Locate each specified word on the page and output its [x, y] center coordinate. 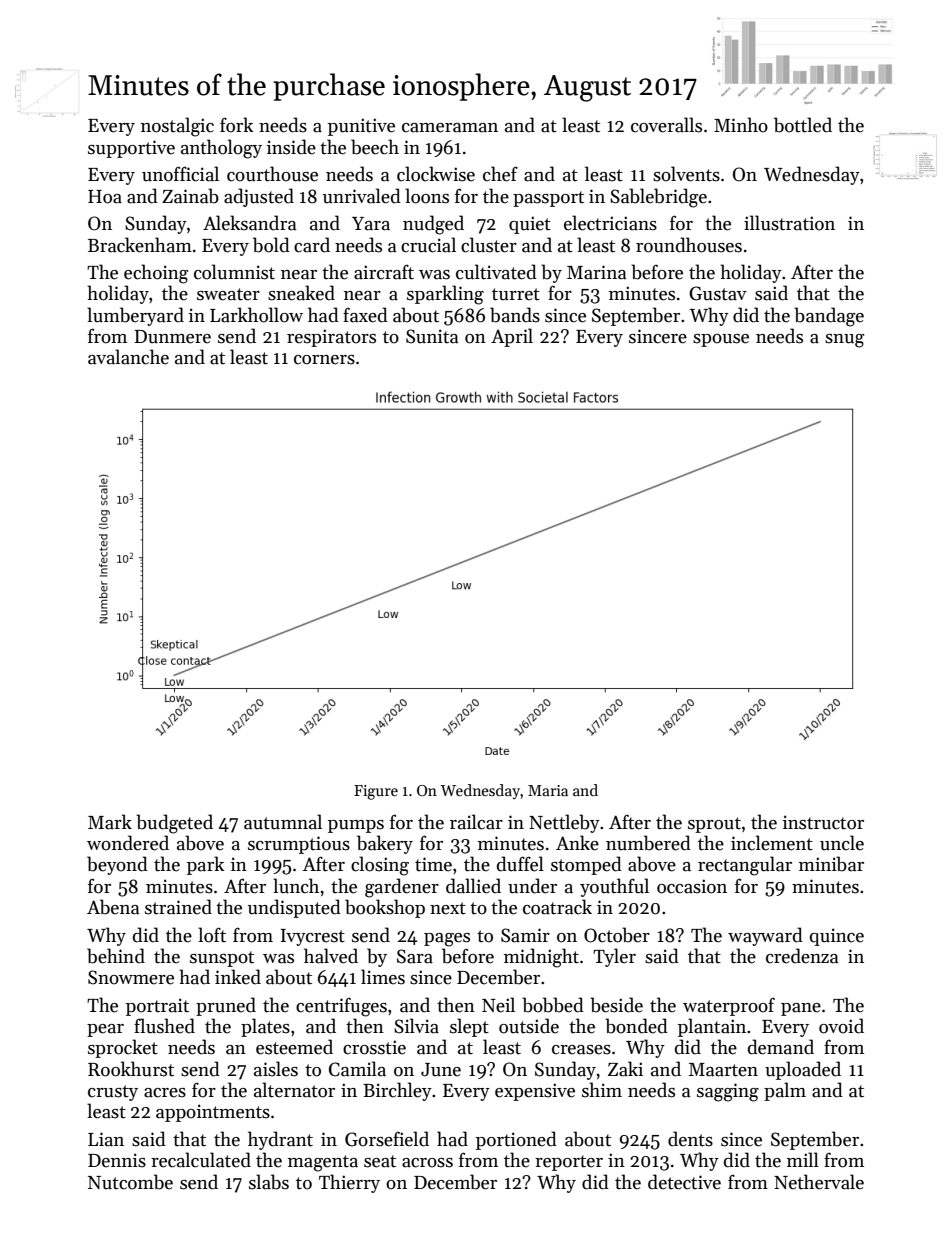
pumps [356, 826]
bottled [803, 125]
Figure [376, 792]
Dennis [117, 1160]
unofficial [180, 174]
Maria [548, 790]
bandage [829, 317]
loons [427, 196]
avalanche [128, 357]
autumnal [283, 822]
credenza [802, 956]
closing [380, 866]
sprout [714, 825]
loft [212, 935]
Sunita [432, 336]
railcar [476, 822]
